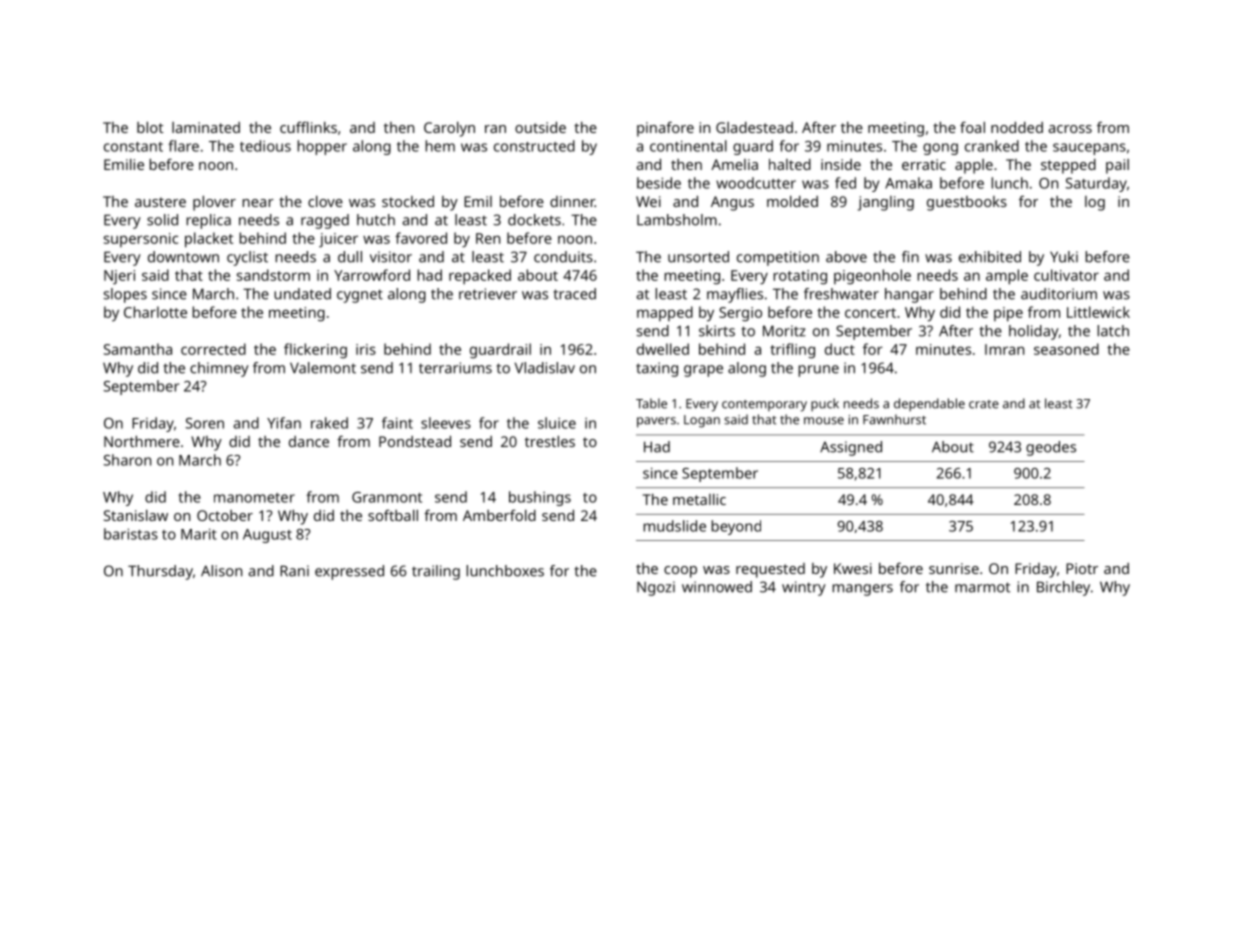 The width and height of the screenshot is (1233, 952). Describe the element at coordinates (557, 423) in the screenshot. I see `sluice` at that location.
